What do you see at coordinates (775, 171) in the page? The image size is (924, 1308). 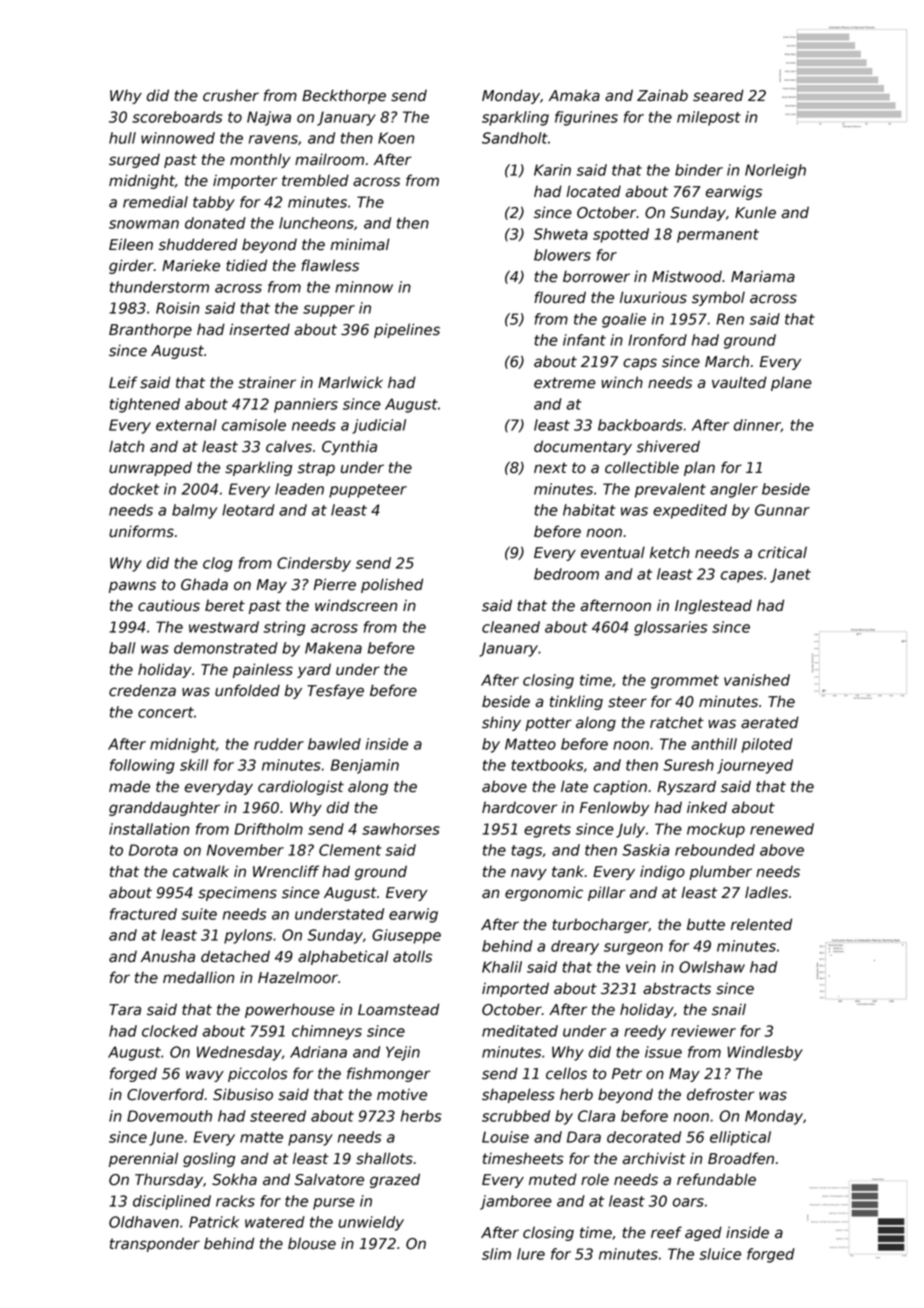 I see `Norleigh` at bounding box center [775, 171].
